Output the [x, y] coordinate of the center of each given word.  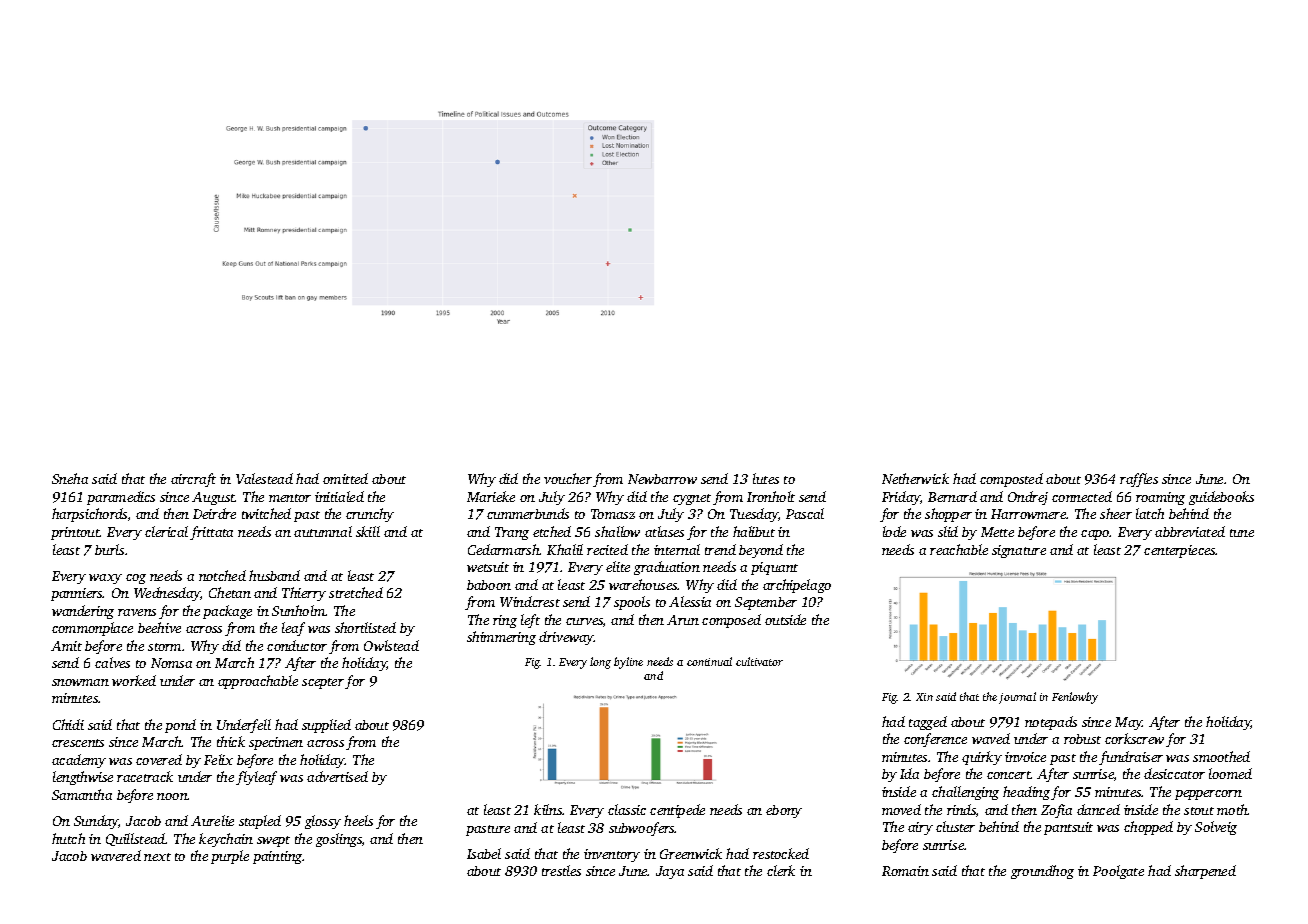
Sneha [70, 478]
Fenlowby [1075, 698]
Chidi [68, 724]
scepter [323, 683]
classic [627, 809]
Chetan [230, 592]
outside [785, 619]
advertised [337, 776]
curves [584, 621]
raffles [1139, 480]
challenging [965, 793]
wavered [116, 855]
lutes [766, 478]
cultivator [759, 661]
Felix [218, 759]
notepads [1051, 723]
